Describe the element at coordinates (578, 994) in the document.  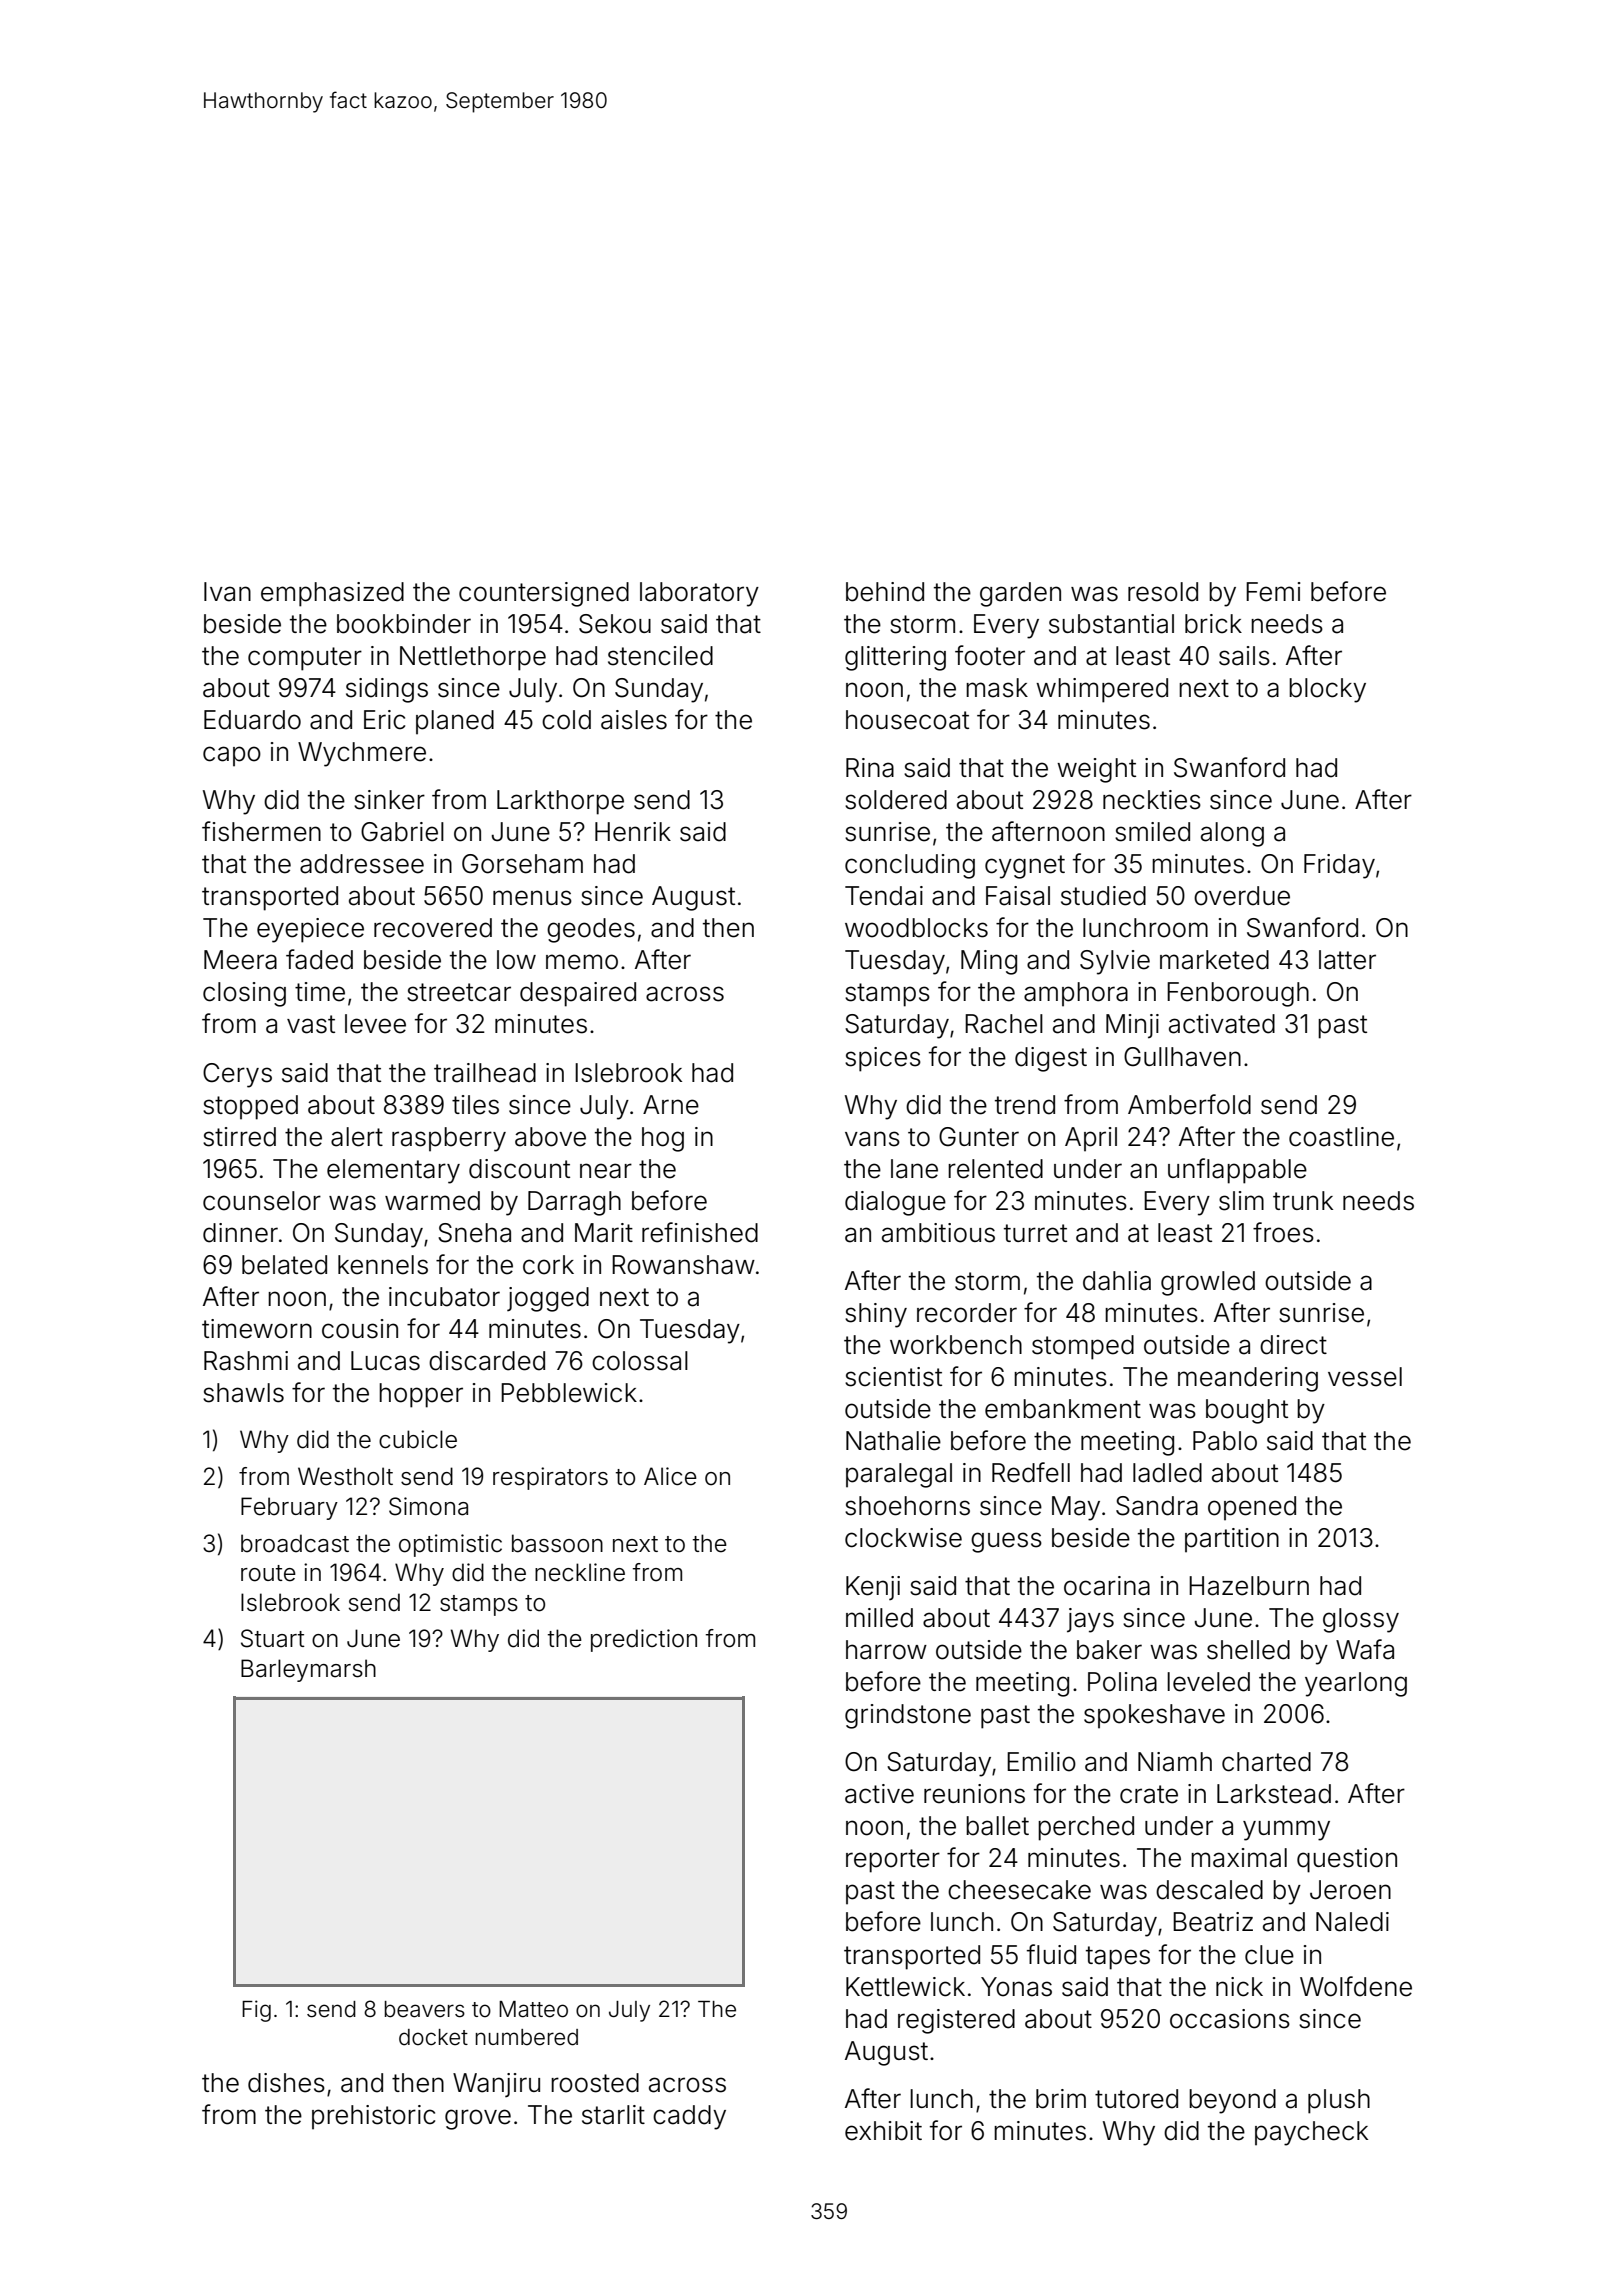
I see `despaired` at that location.
